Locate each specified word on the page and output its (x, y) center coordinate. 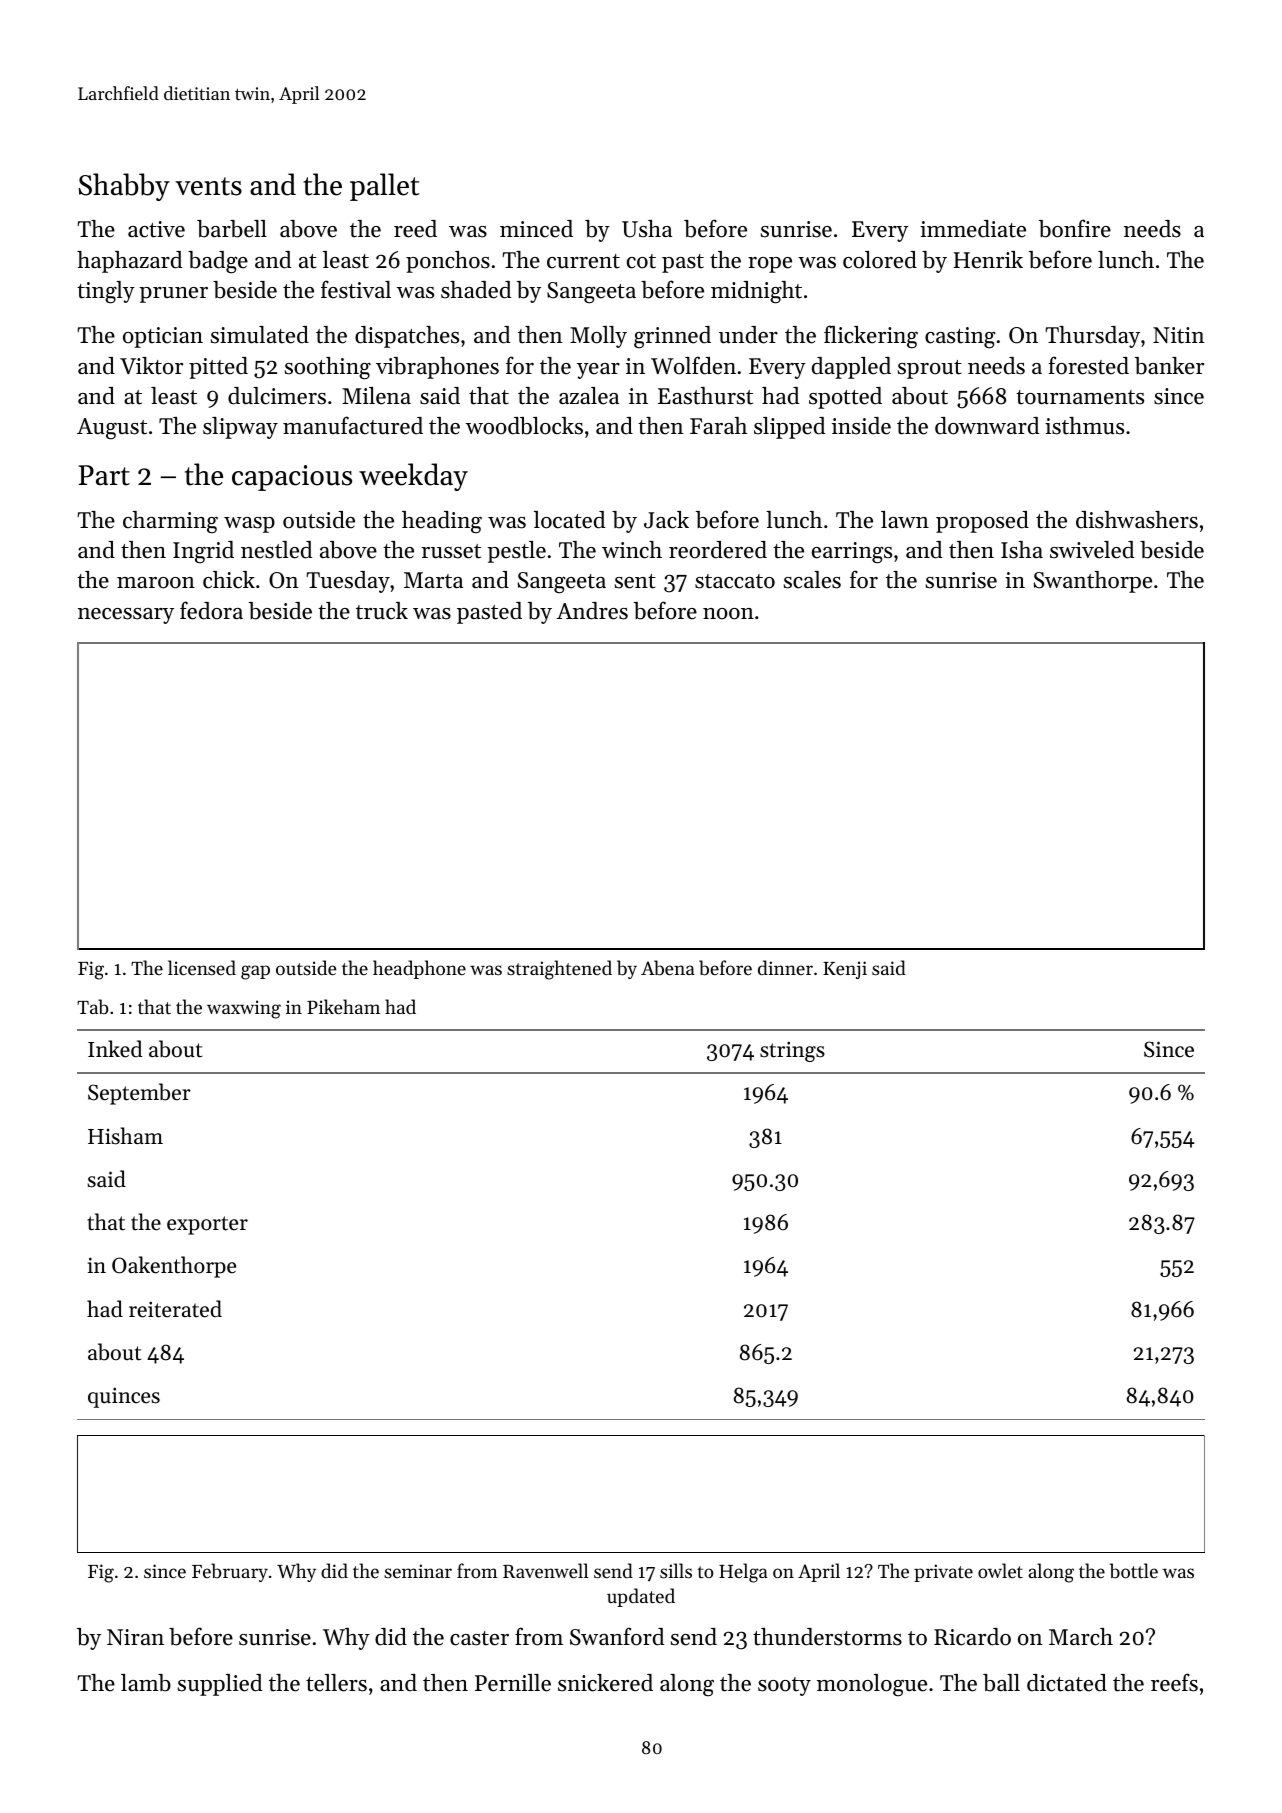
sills (676, 1570)
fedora (211, 610)
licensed (202, 967)
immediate (973, 229)
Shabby (124, 187)
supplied (220, 1685)
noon (728, 614)
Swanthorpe (1093, 582)
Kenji (845, 970)
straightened (559, 970)
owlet (1000, 1570)
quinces (124, 1397)
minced (536, 229)
